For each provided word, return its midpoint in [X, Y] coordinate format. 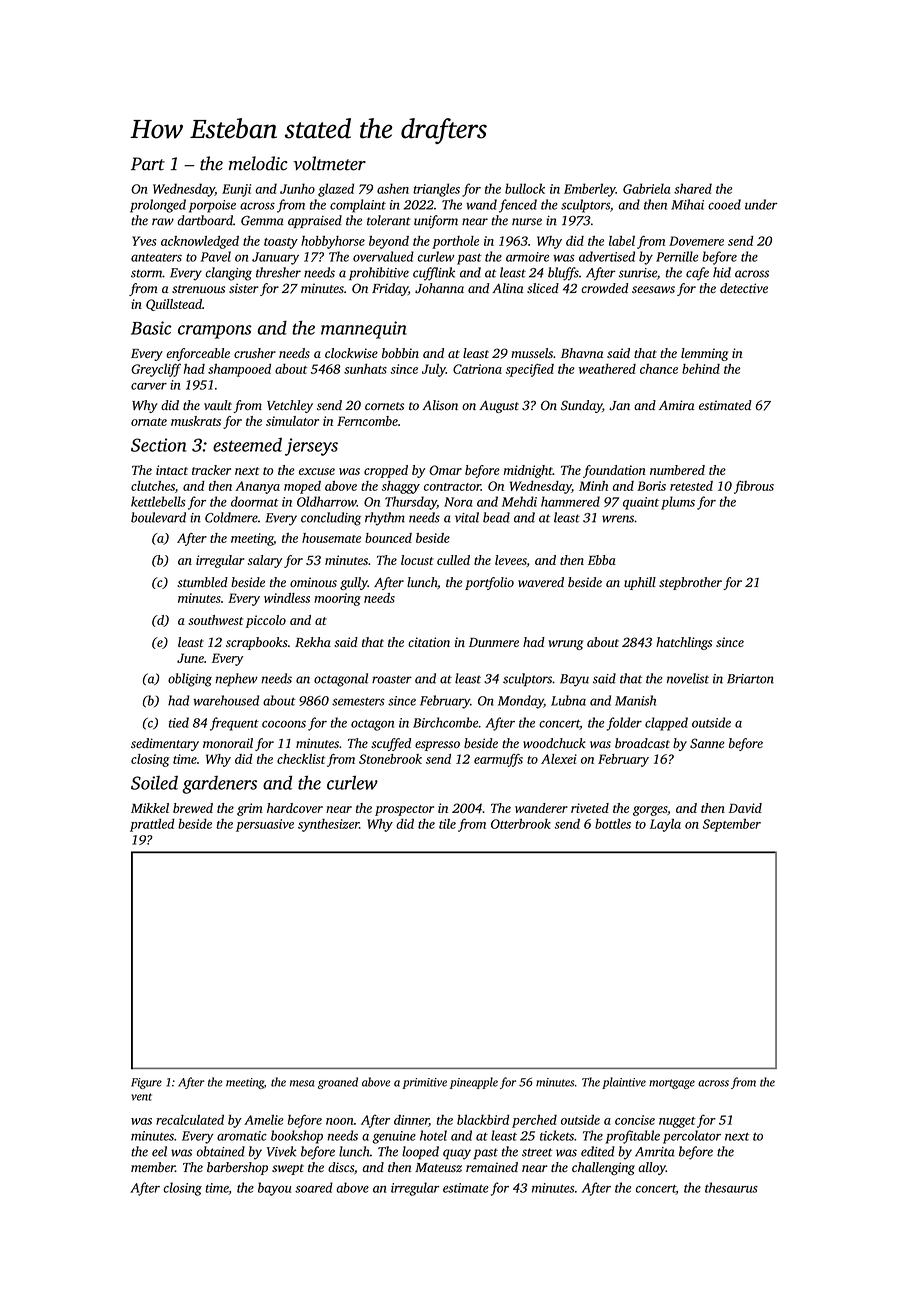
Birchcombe [445, 722]
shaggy [401, 487]
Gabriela [646, 188]
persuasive [265, 825]
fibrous [754, 487]
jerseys [311, 447]
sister [244, 288]
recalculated [190, 1120]
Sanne [707, 743]
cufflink [434, 274]
